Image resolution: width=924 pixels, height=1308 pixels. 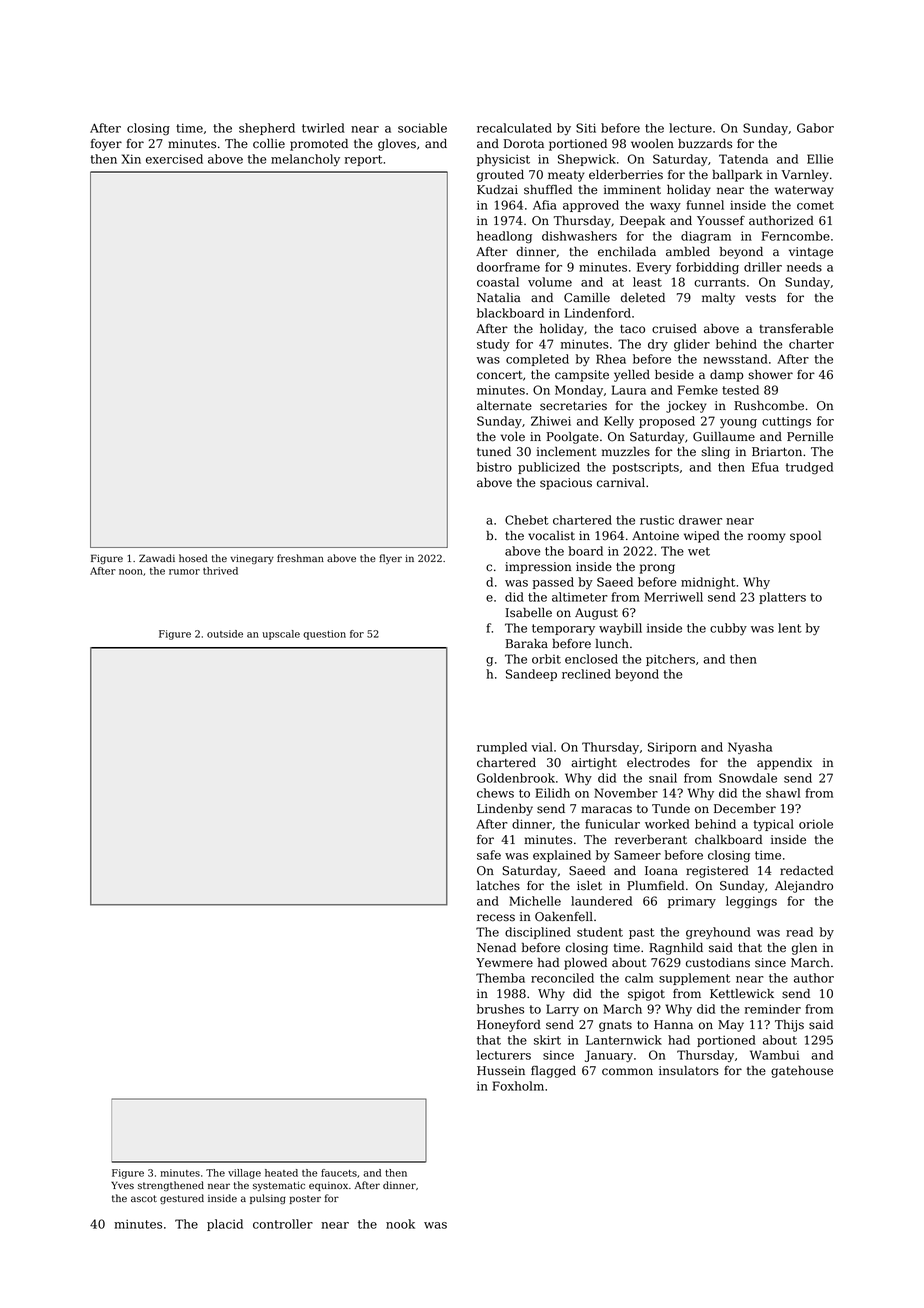 I want to click on safe, so click(x=489, y=855).
